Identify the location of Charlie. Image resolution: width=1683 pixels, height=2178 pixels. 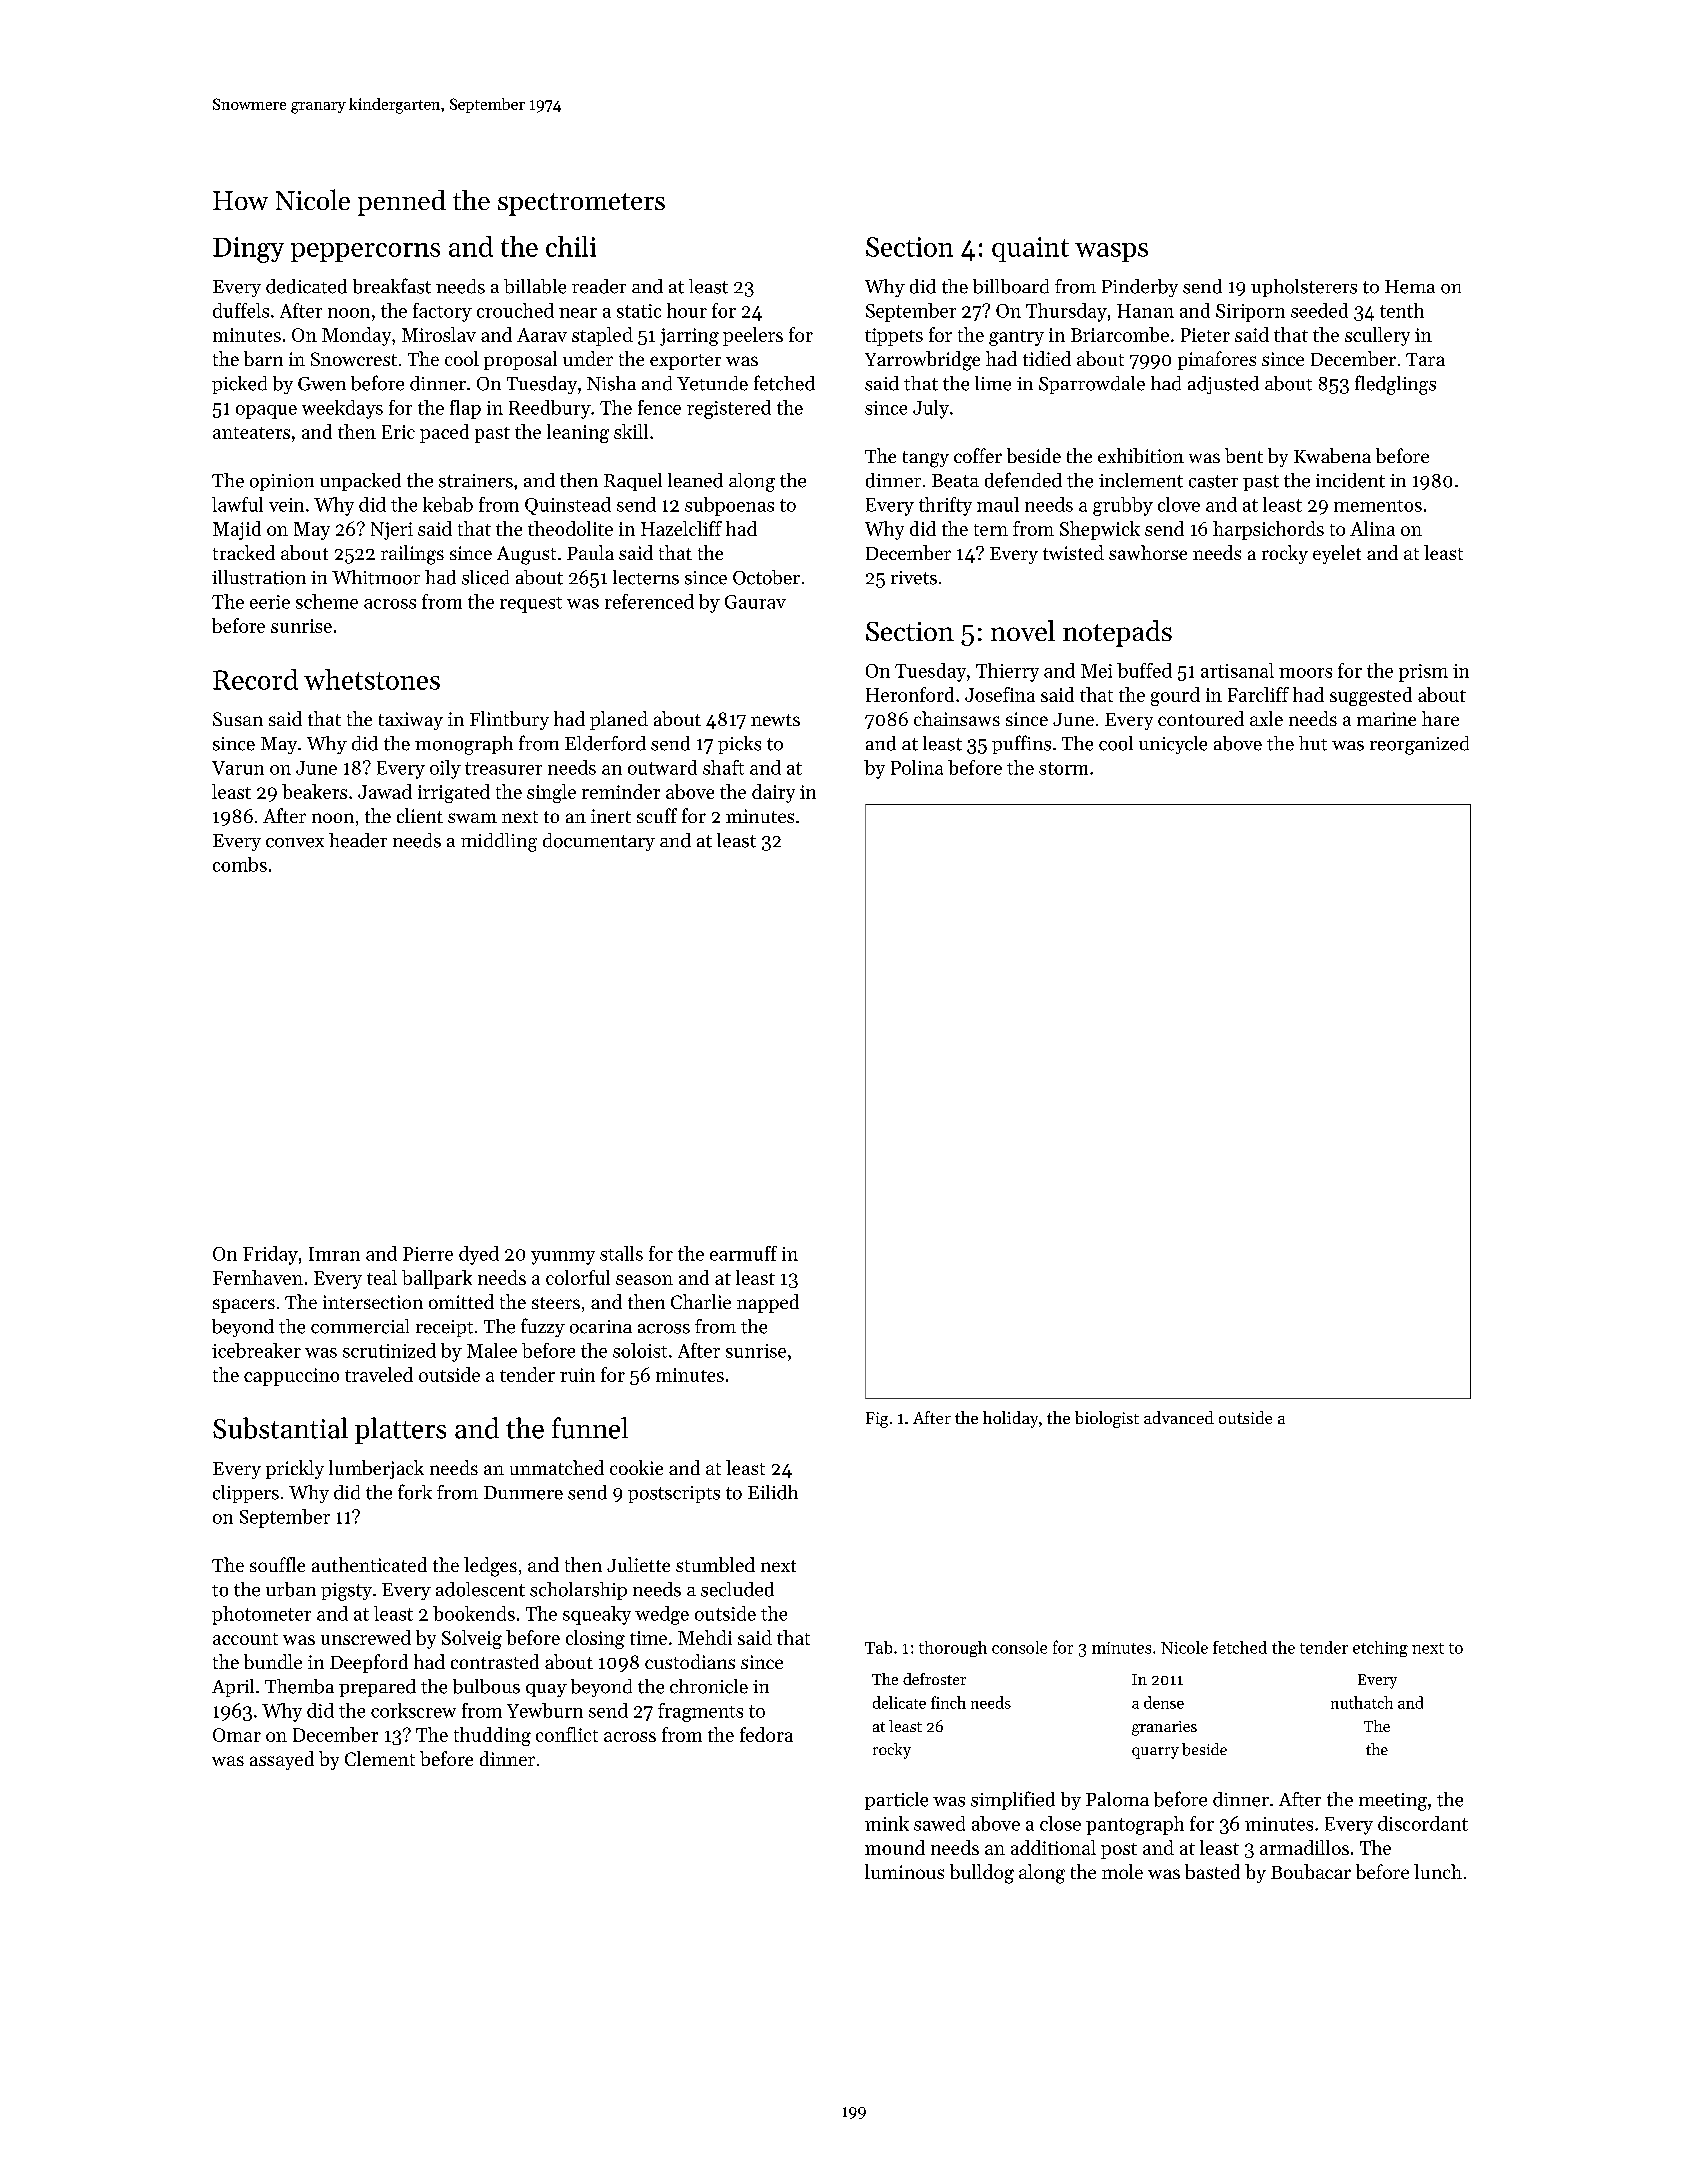
(701, 1301).
